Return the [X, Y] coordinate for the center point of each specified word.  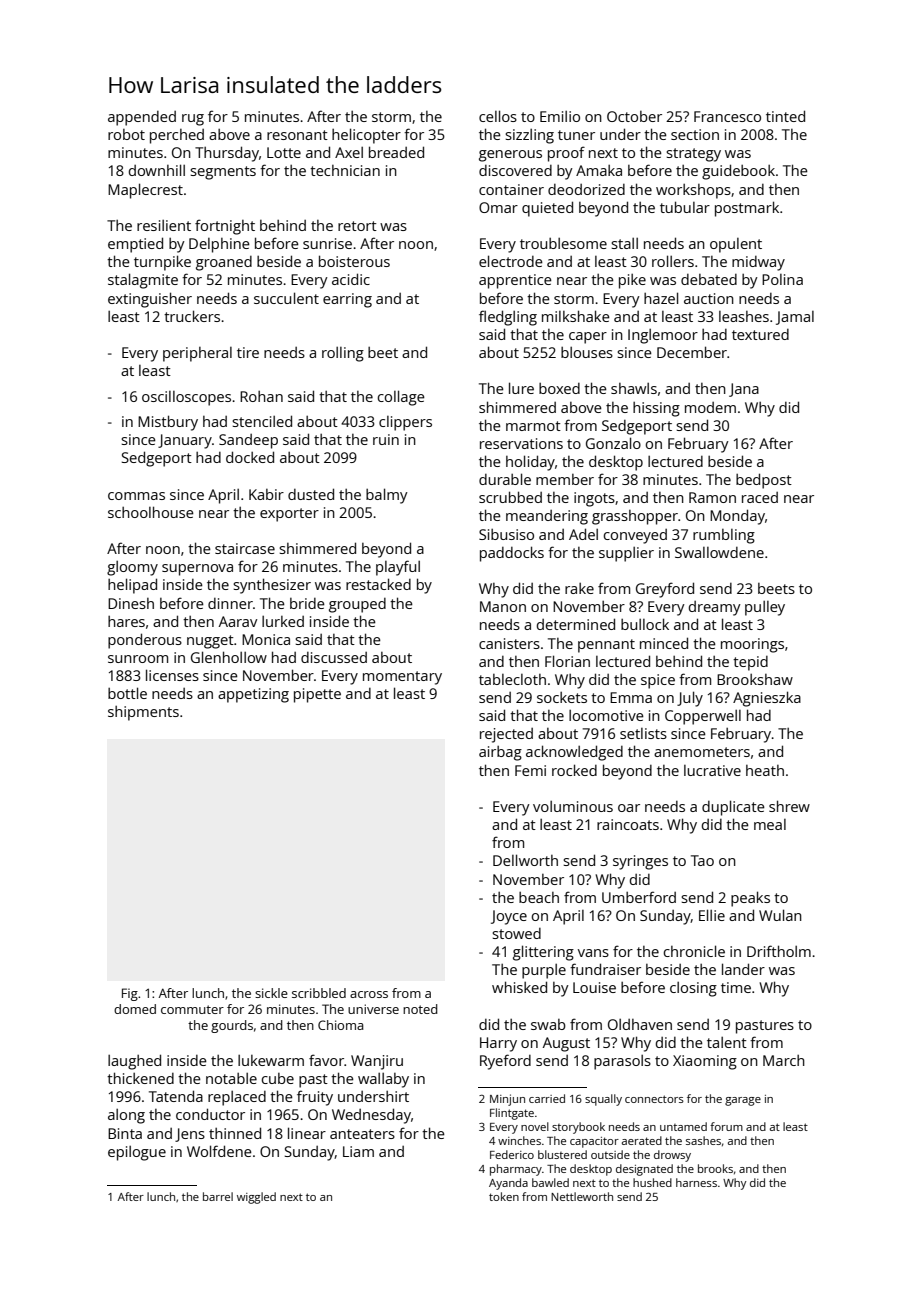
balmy [387, 496]
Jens [190, 1135]
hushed [652, 1182]
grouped [357, 605]
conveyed [635, 536]
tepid [750, 663]
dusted [311, 494]
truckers [192, 316]
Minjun [507, 1100]
